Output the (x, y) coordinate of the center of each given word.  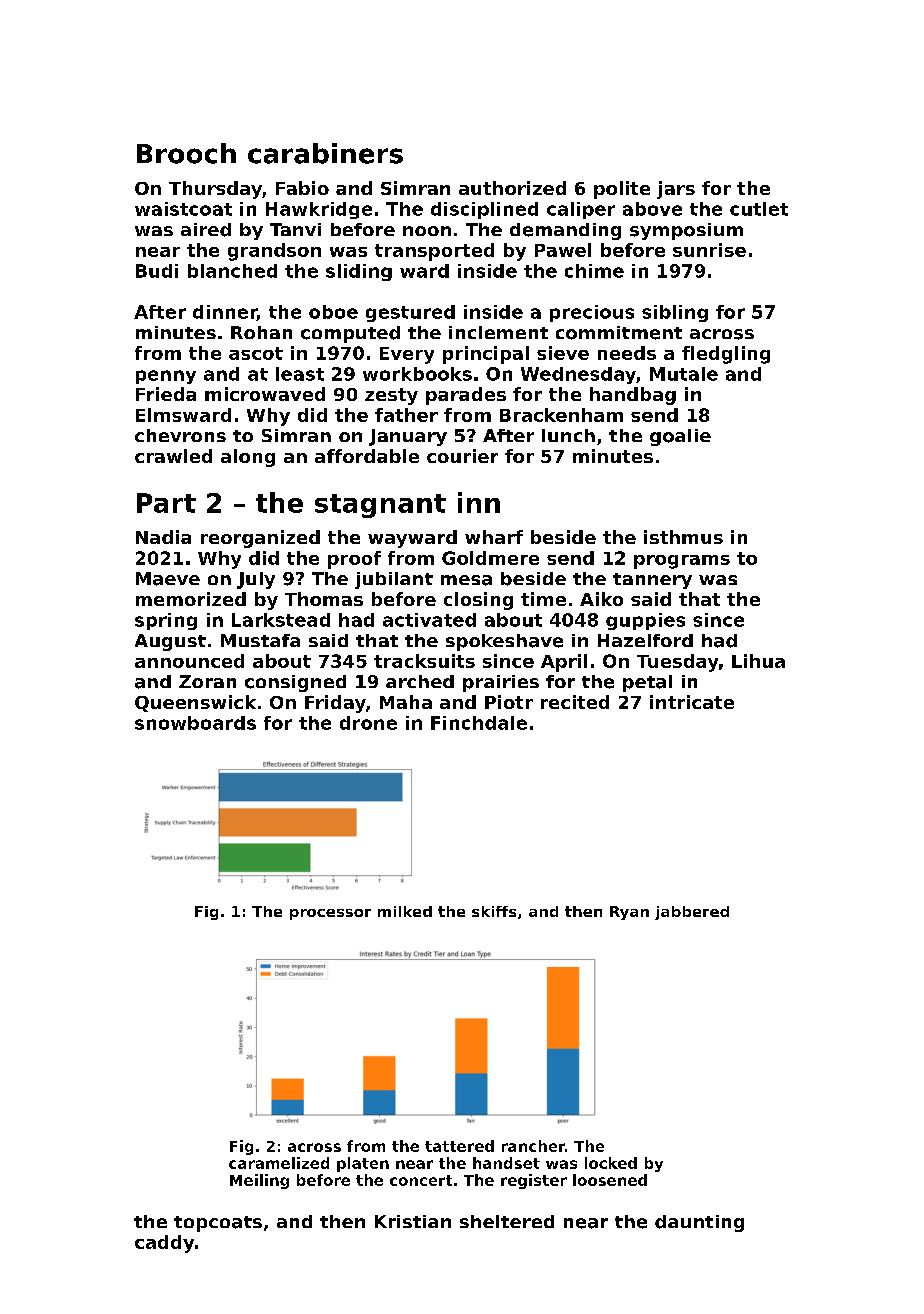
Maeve (168, 579)
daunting (699, 1223)
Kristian (413, 1221)
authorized (512, 188)
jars (676, 190)
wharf (494, 537)
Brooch (186, 153)
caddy (164, 1244)
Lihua (758, 661)
